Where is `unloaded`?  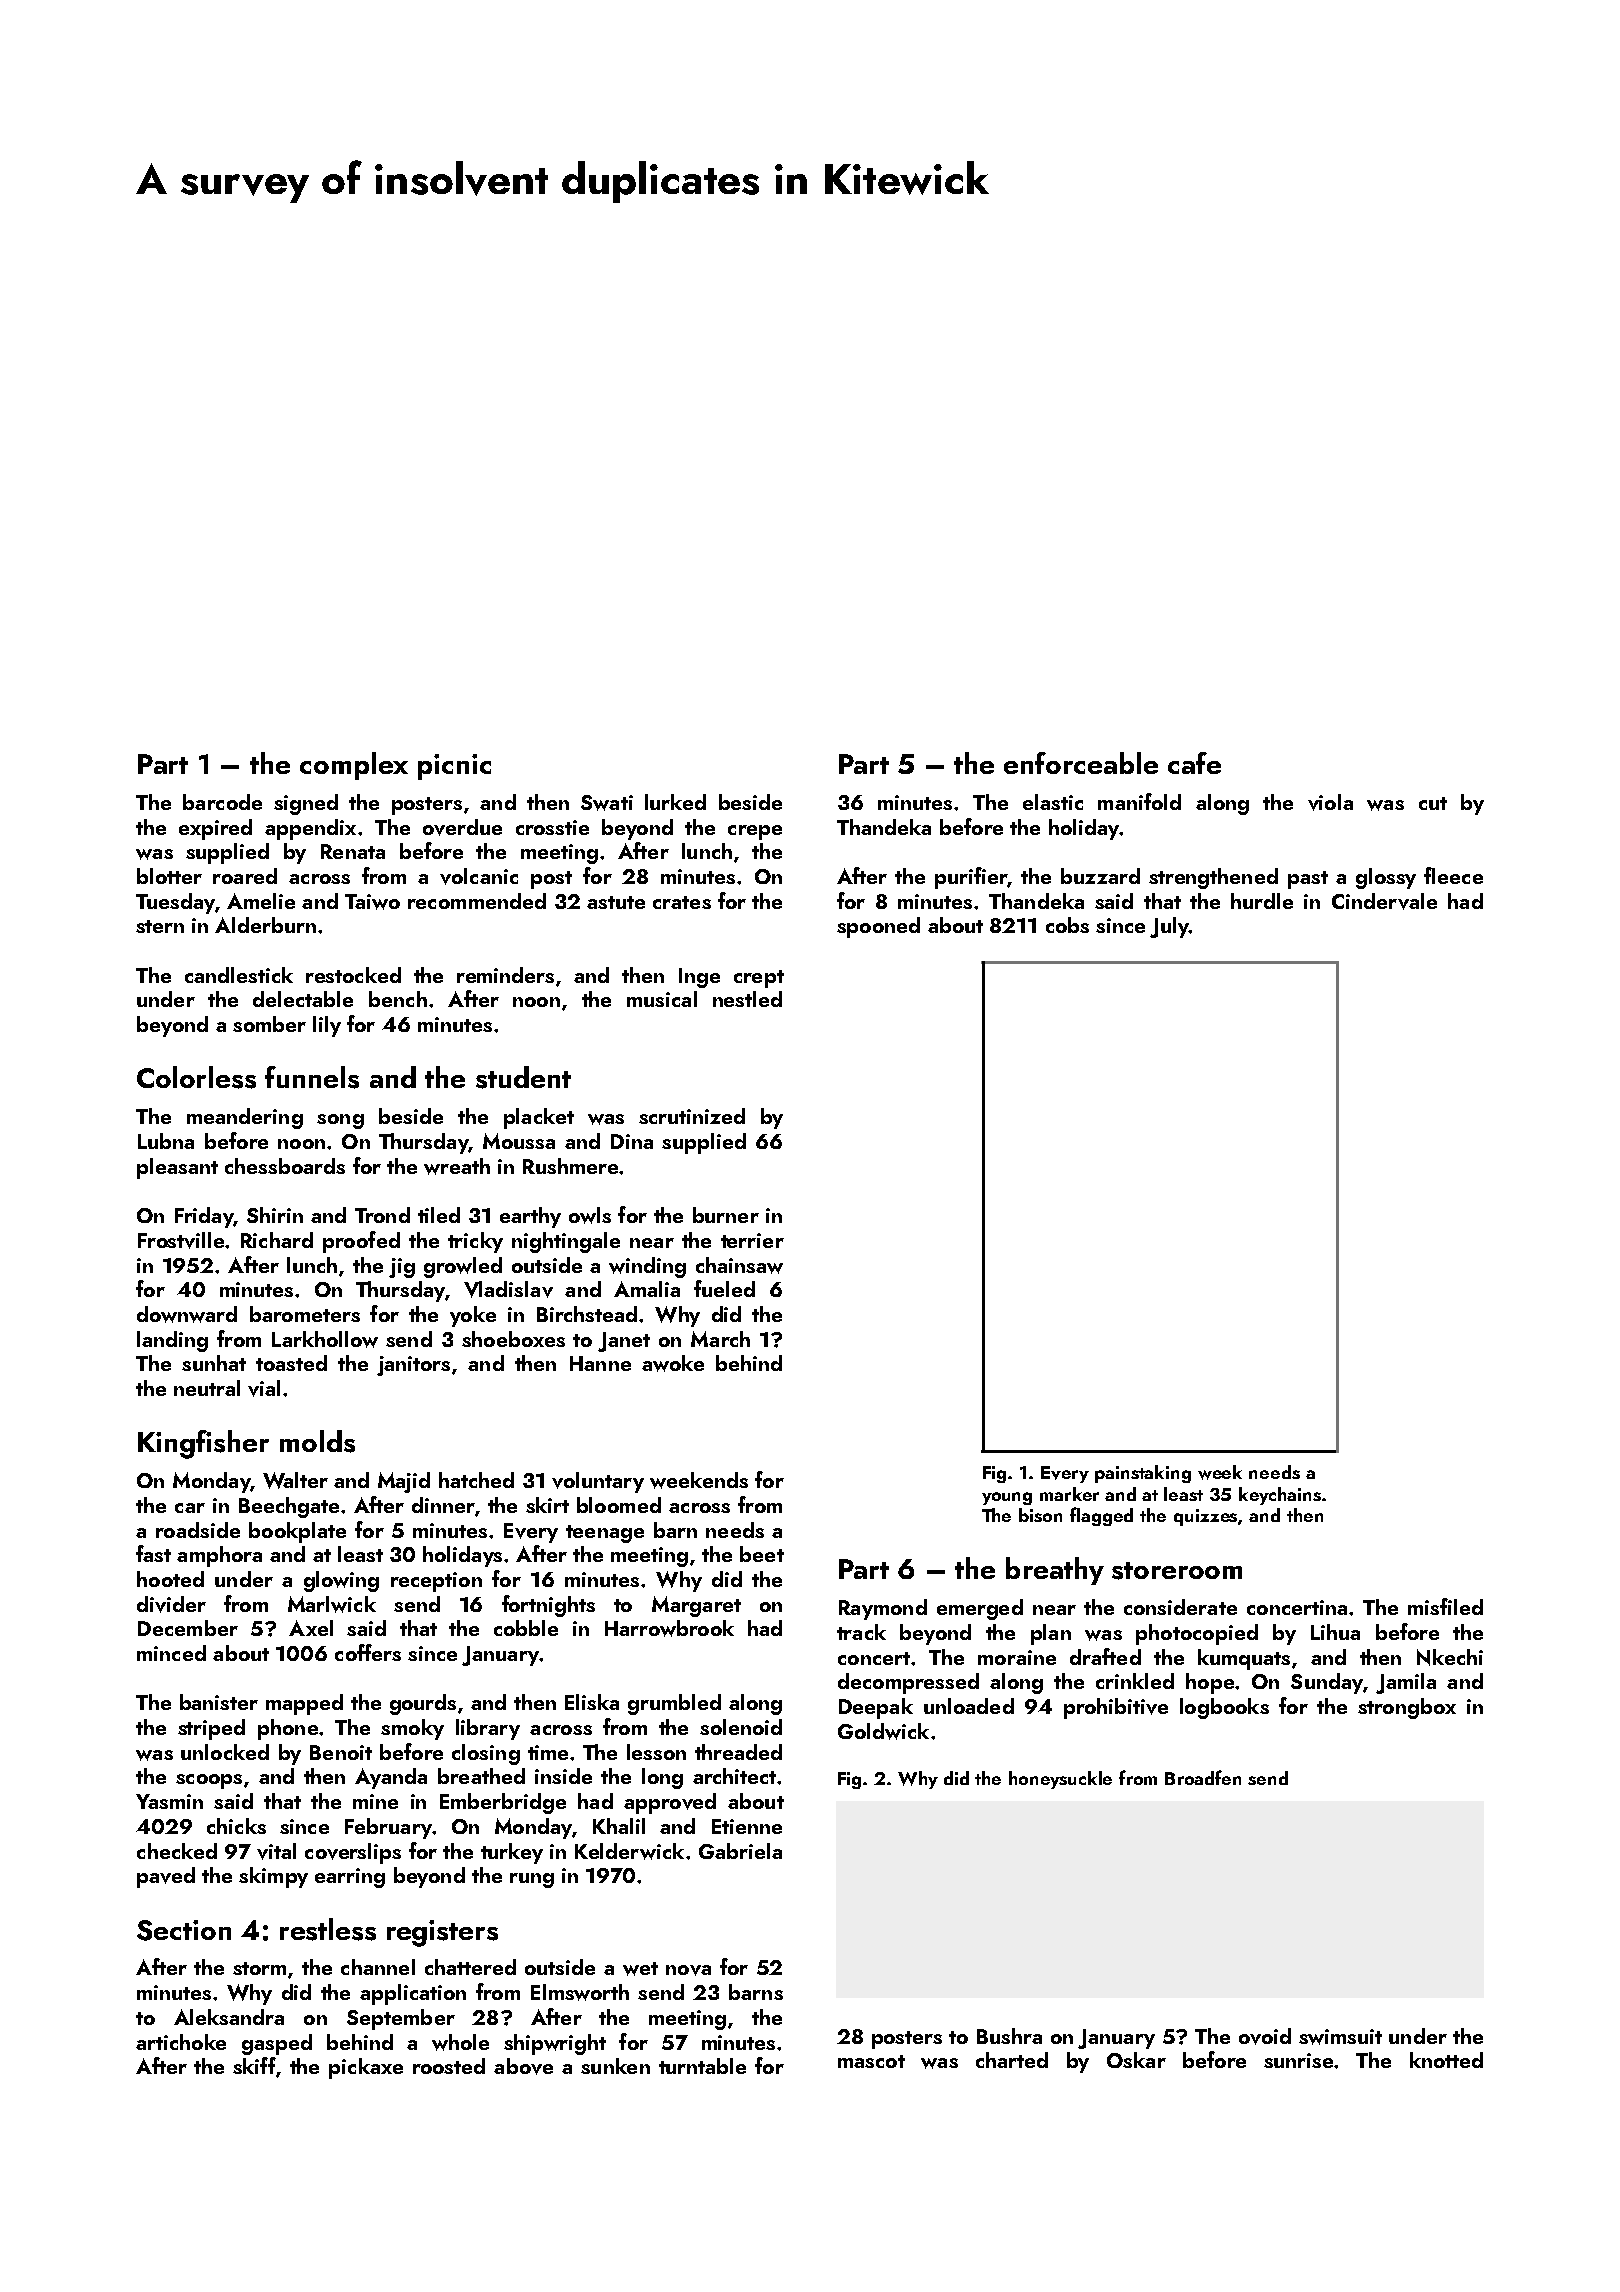
unloaded is located at coordinates (969, 1706).
